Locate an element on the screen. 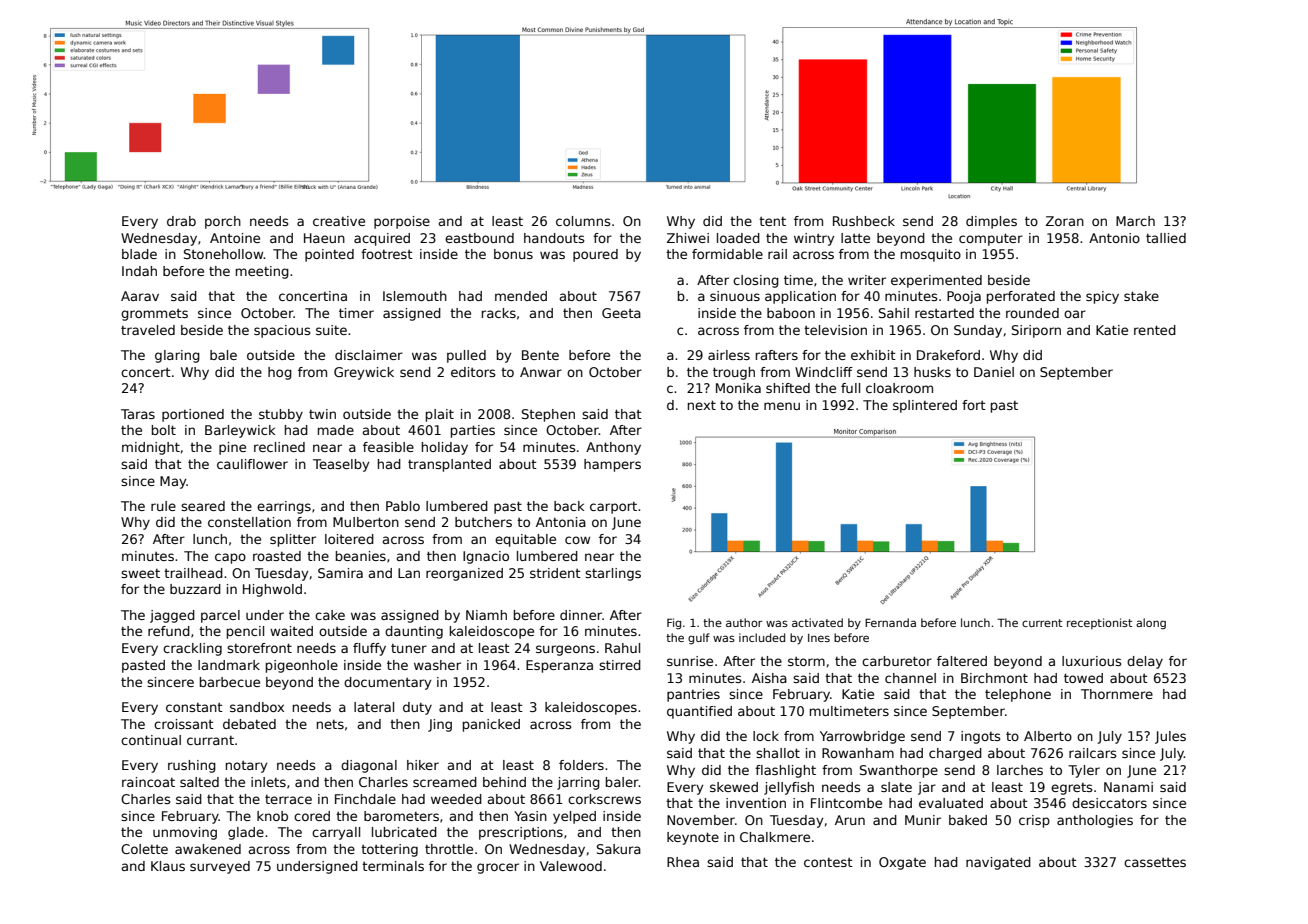 The height and width of the screenshot is (924, 1308). faltered is located at coordinates (962, 661).
